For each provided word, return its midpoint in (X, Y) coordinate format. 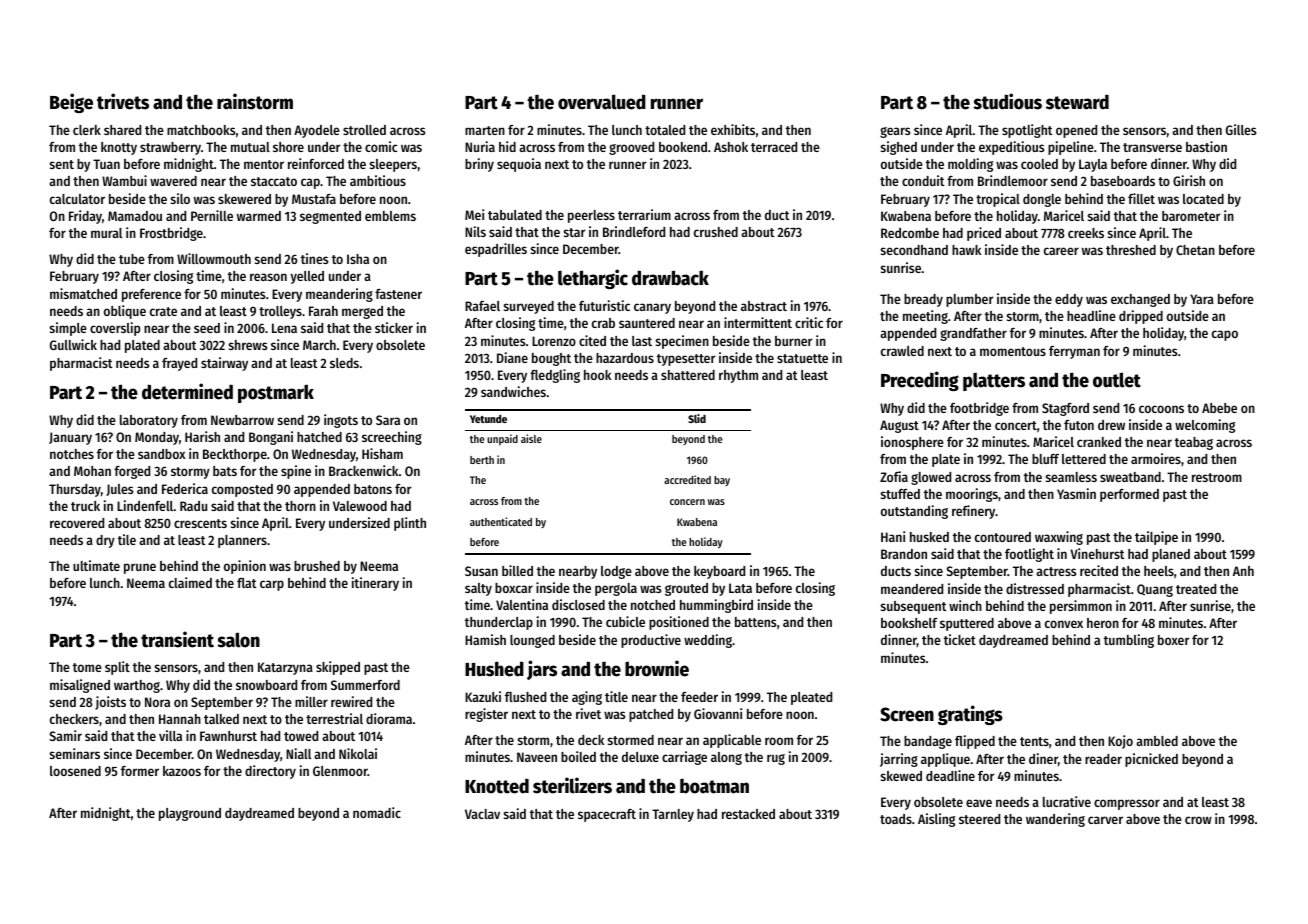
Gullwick (73, 344)
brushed (317, 566)
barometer (1191, 216)
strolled (364, 130)
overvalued (602, 102)
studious (1007, 101)
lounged (532, 641)
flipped (975, 742)
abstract (764, 306)
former (140, 771)
